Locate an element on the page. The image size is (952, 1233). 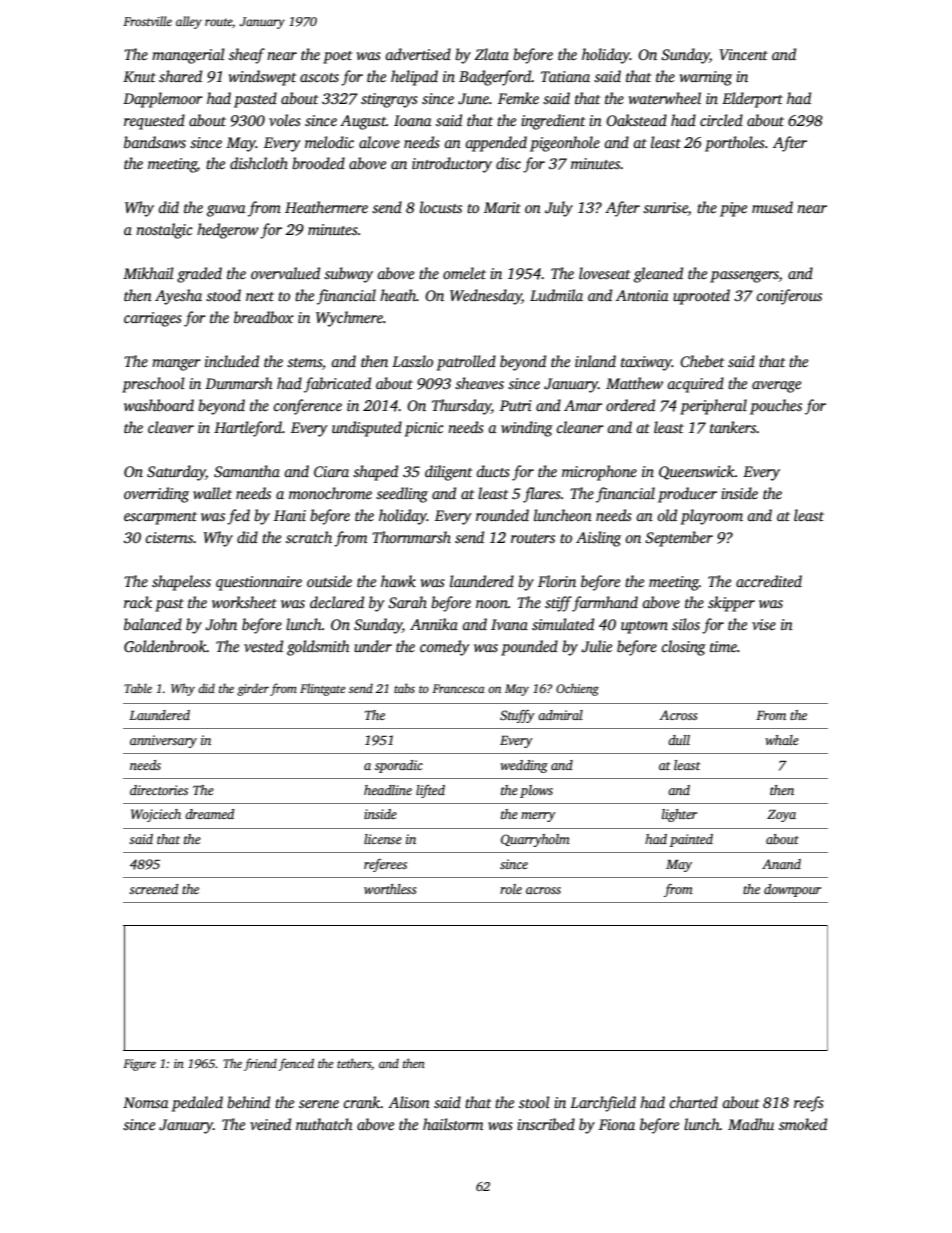
Figure is located at coordinates (139, 1065).
